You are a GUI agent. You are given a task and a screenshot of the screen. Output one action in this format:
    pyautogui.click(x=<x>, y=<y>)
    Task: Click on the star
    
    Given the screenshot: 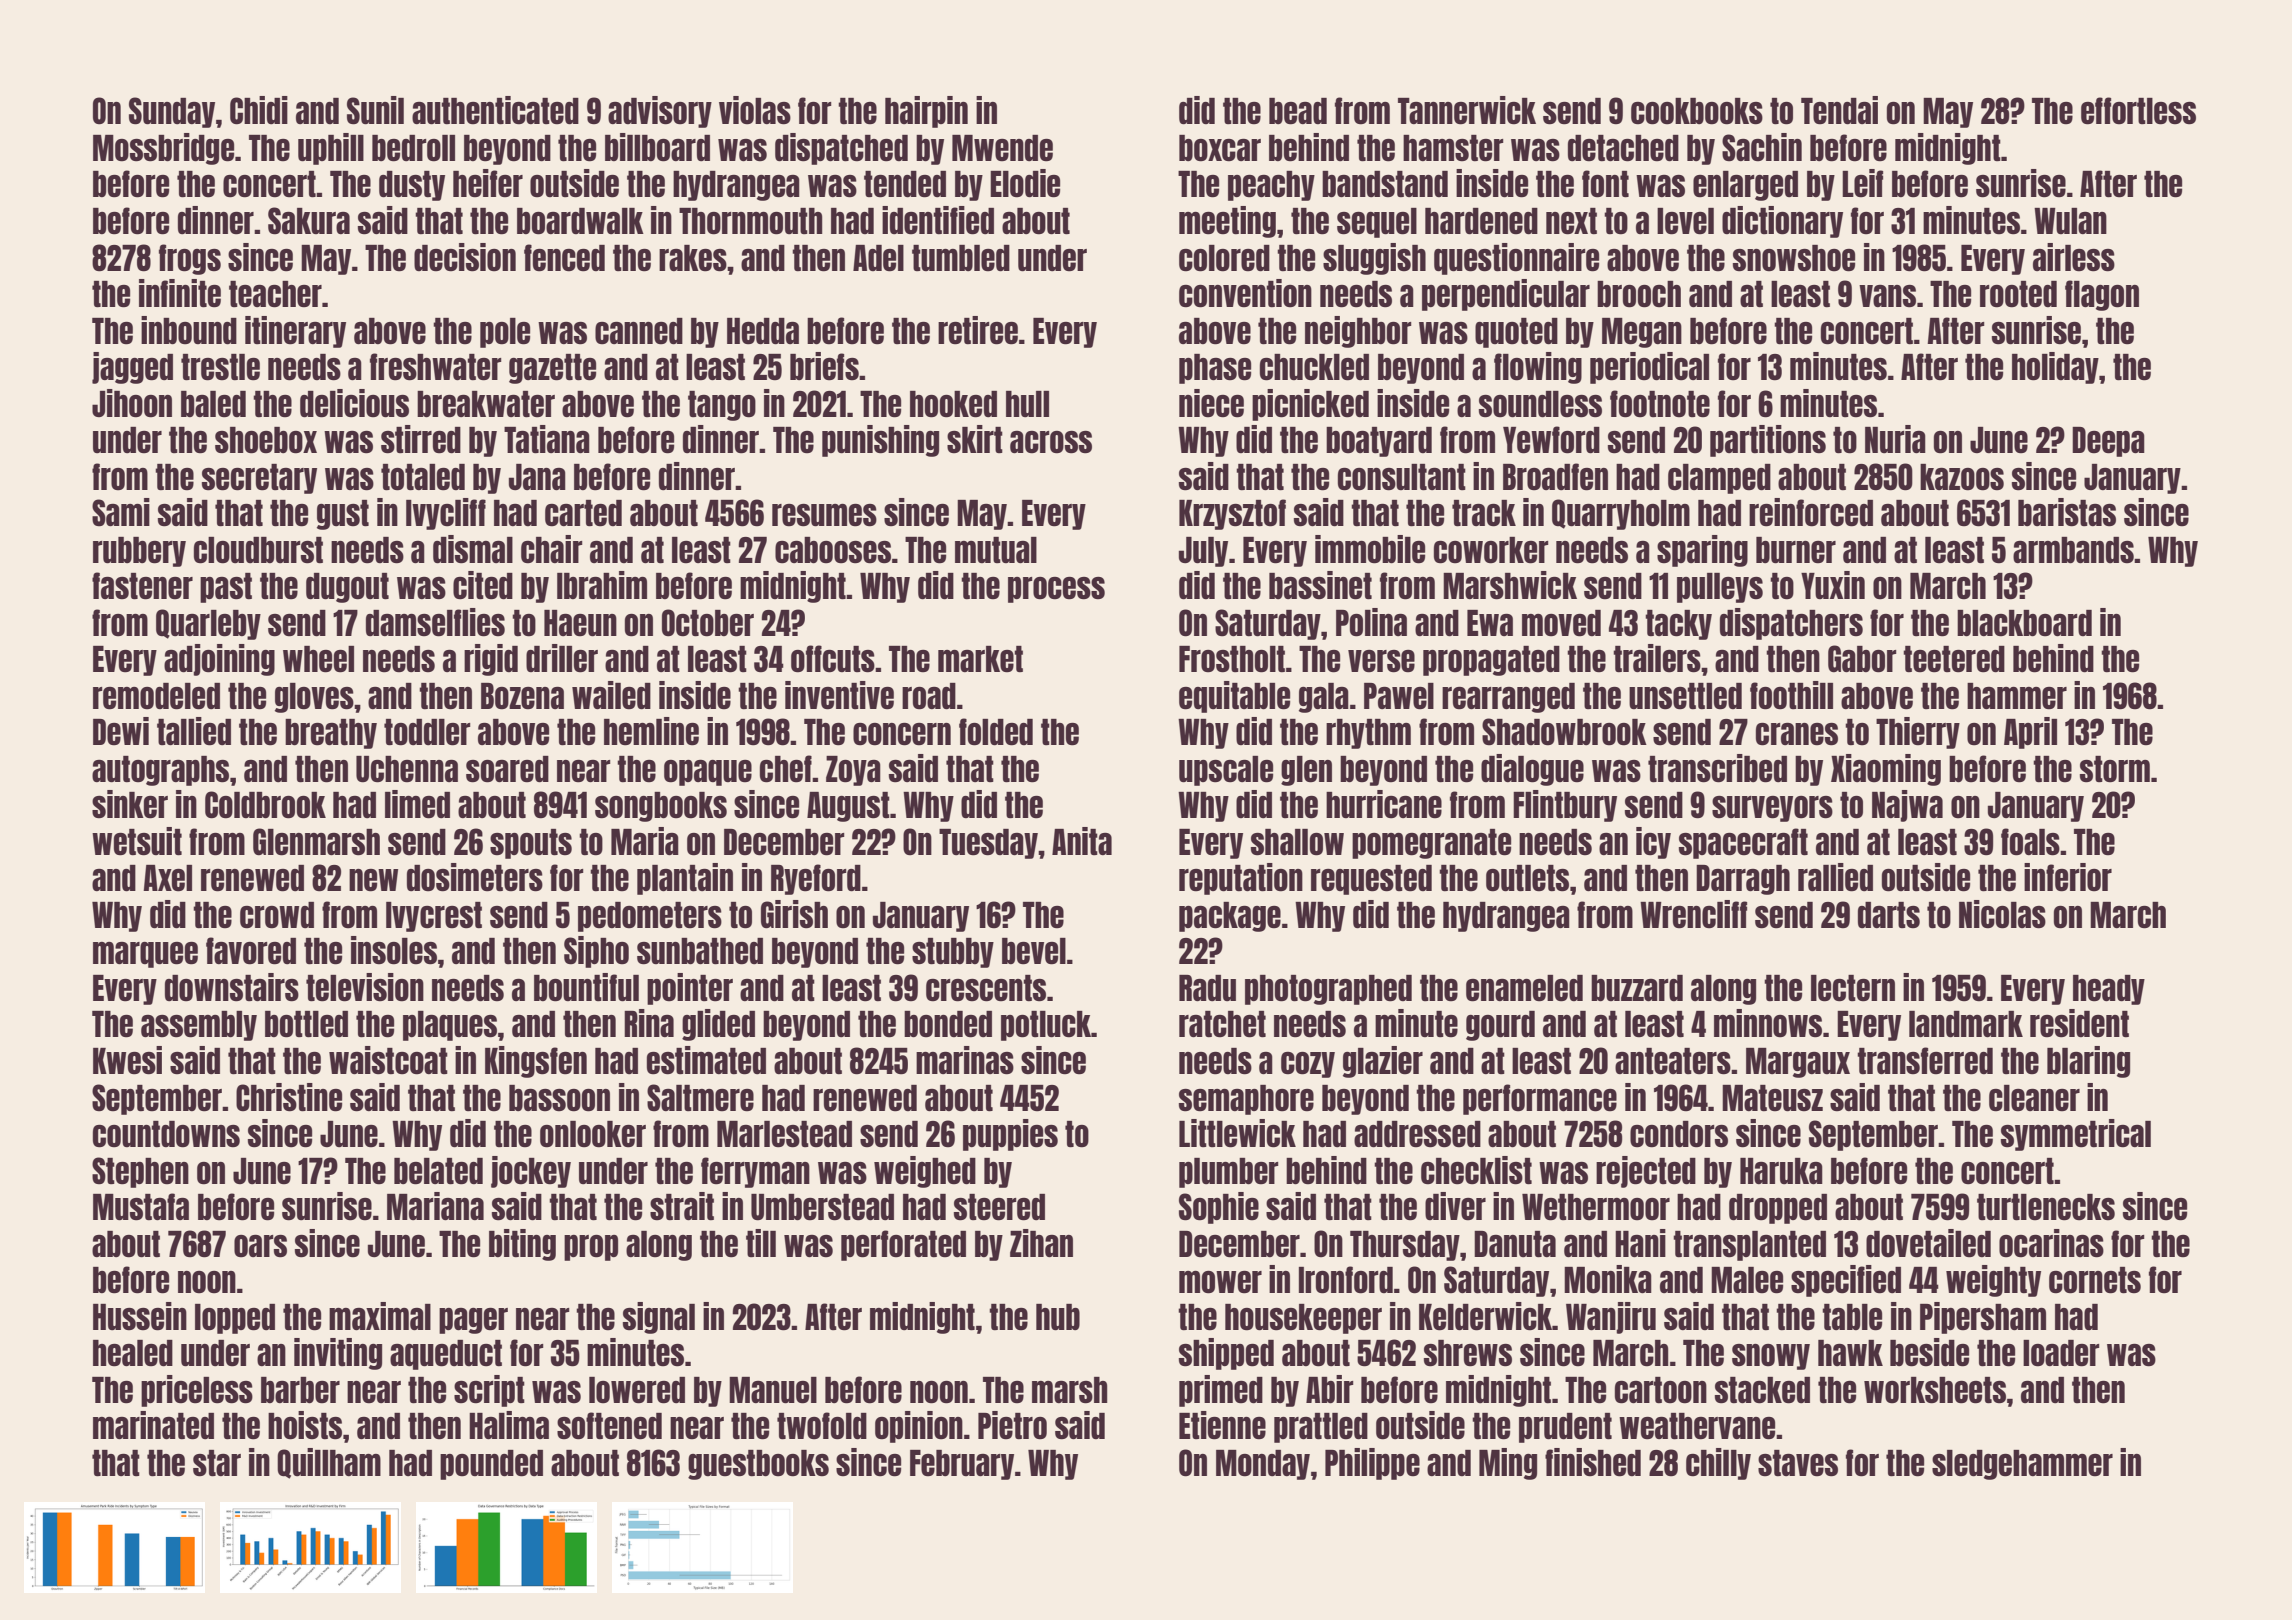 What is the action you would take?
    pyautogui.click(x=217, y=1463)
